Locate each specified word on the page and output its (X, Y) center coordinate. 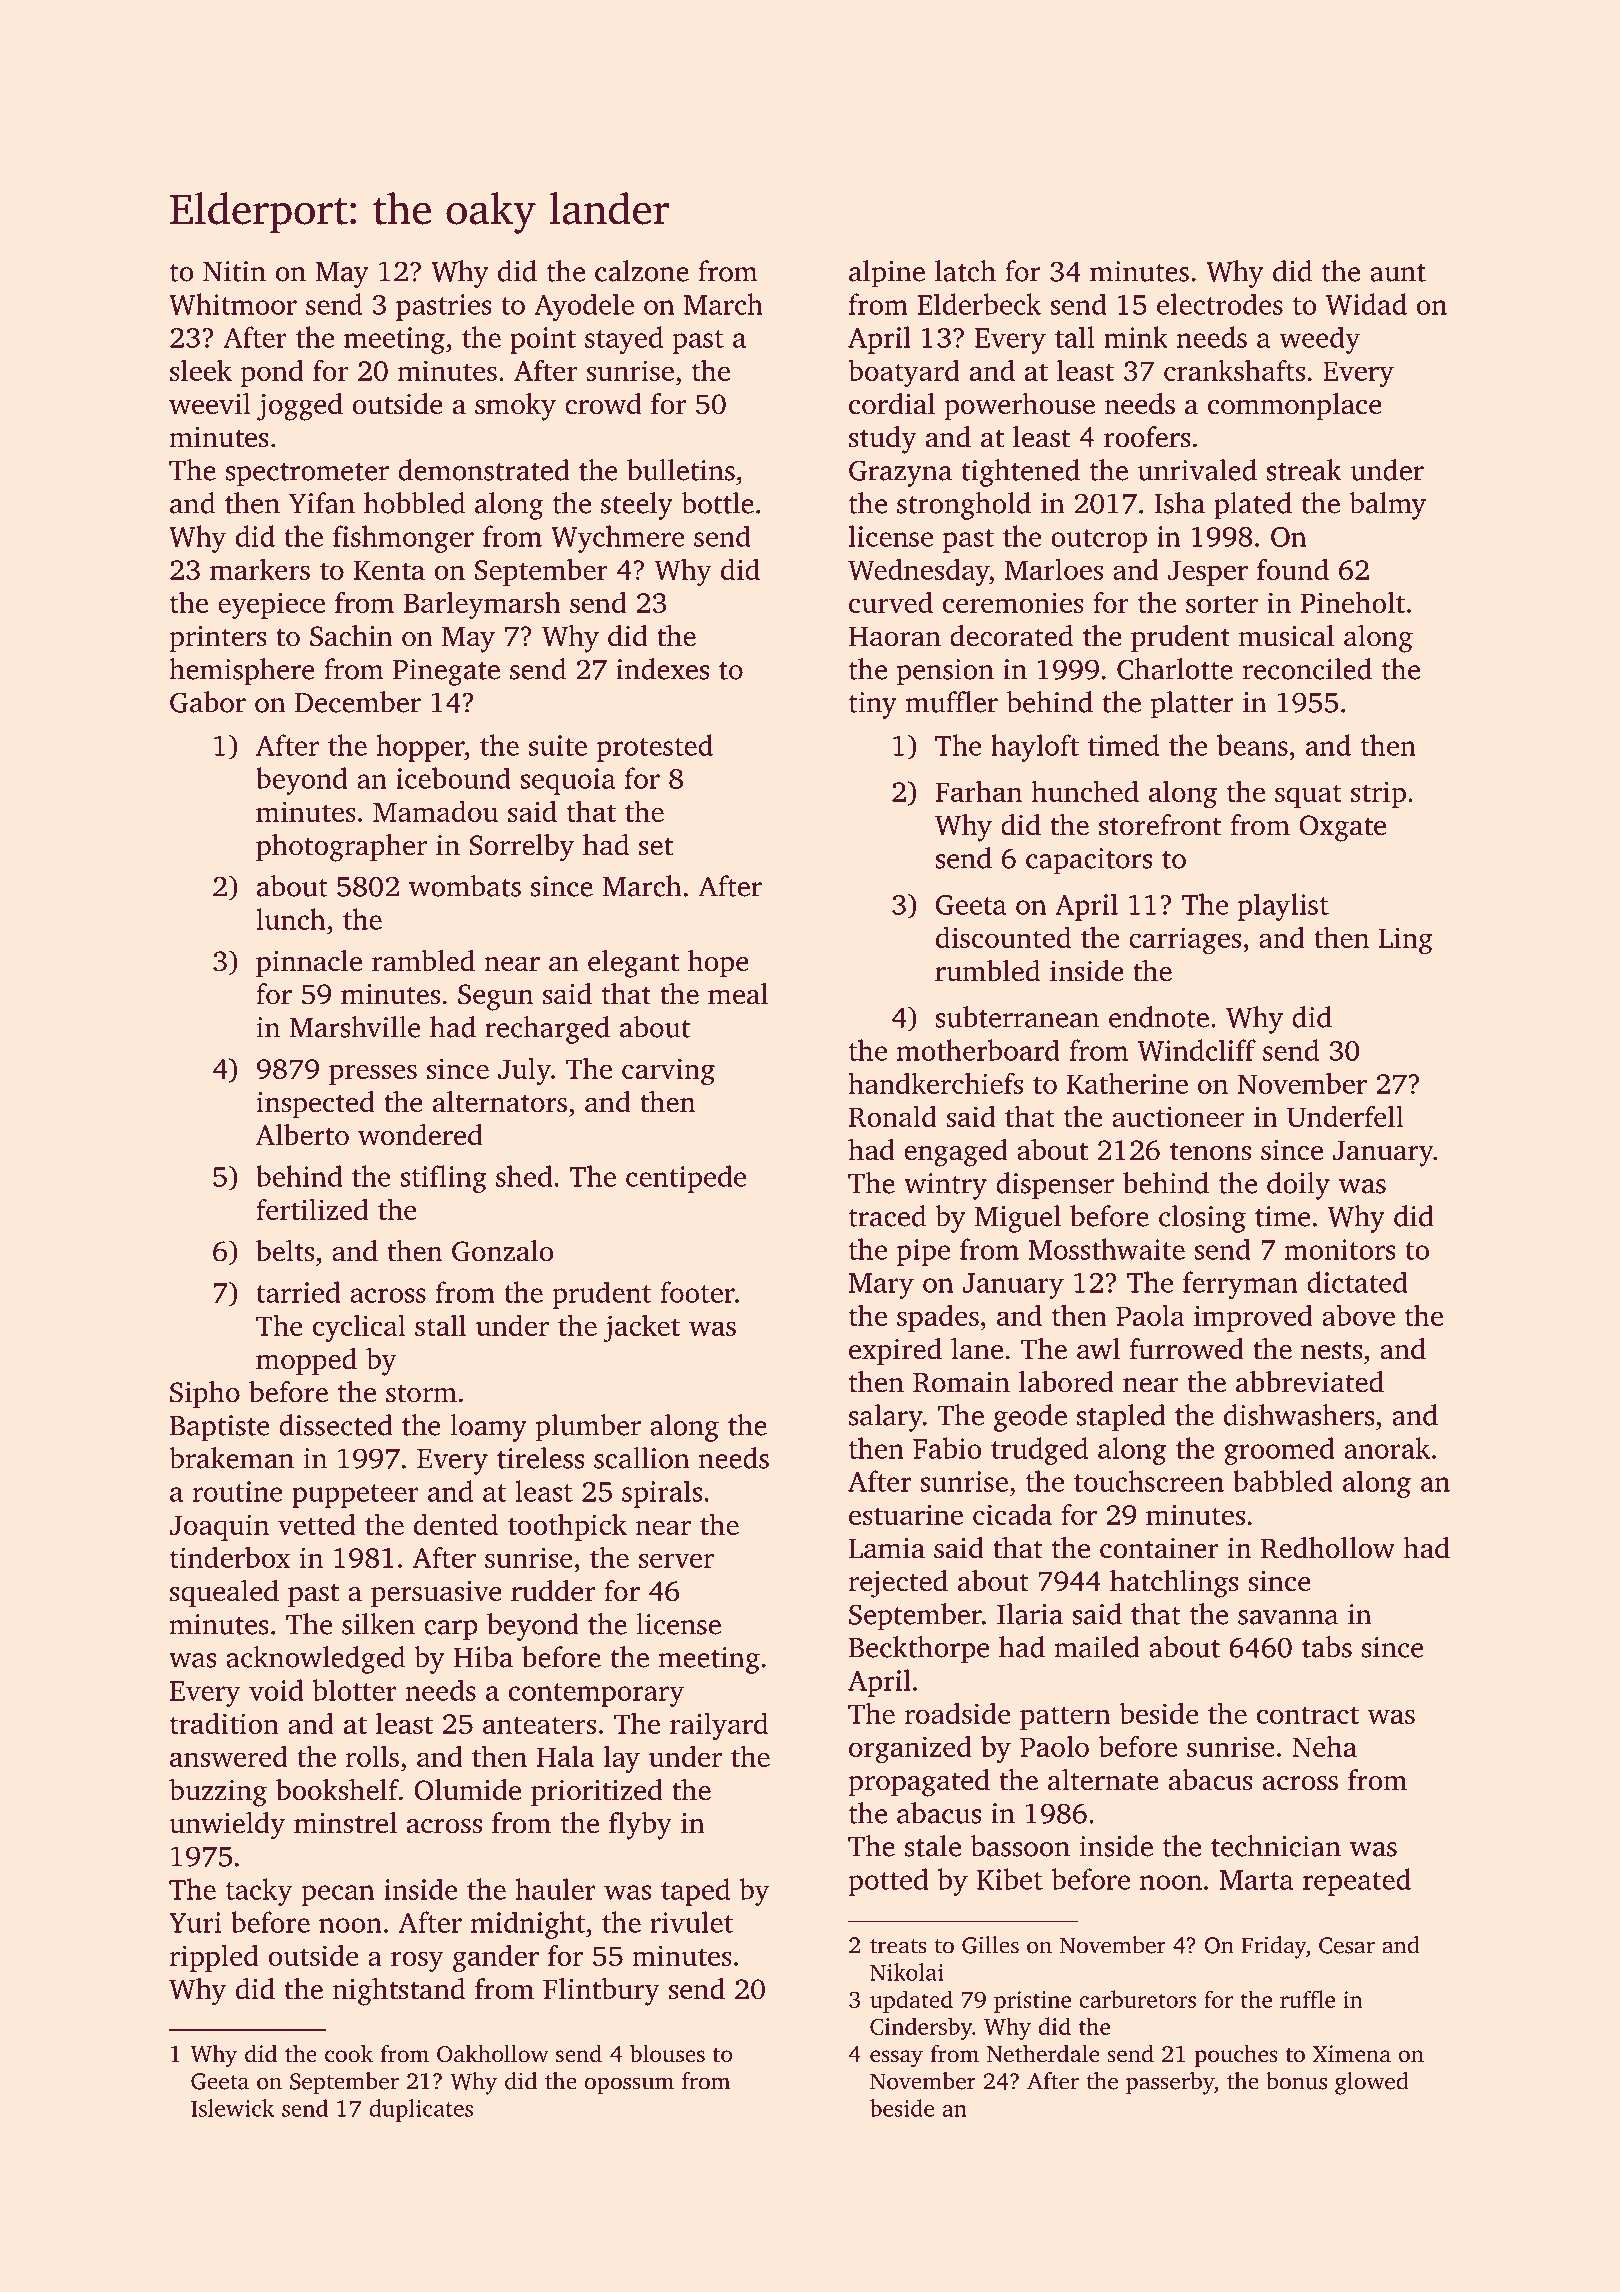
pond (272, 373)
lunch (291, 919)
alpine (887, 274)
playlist (1283, 907)
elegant (633, 964)
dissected (336, 1425)
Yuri (195, 1922)
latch (965, 271)
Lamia (887, 1548)
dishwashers (1299, 1415)
